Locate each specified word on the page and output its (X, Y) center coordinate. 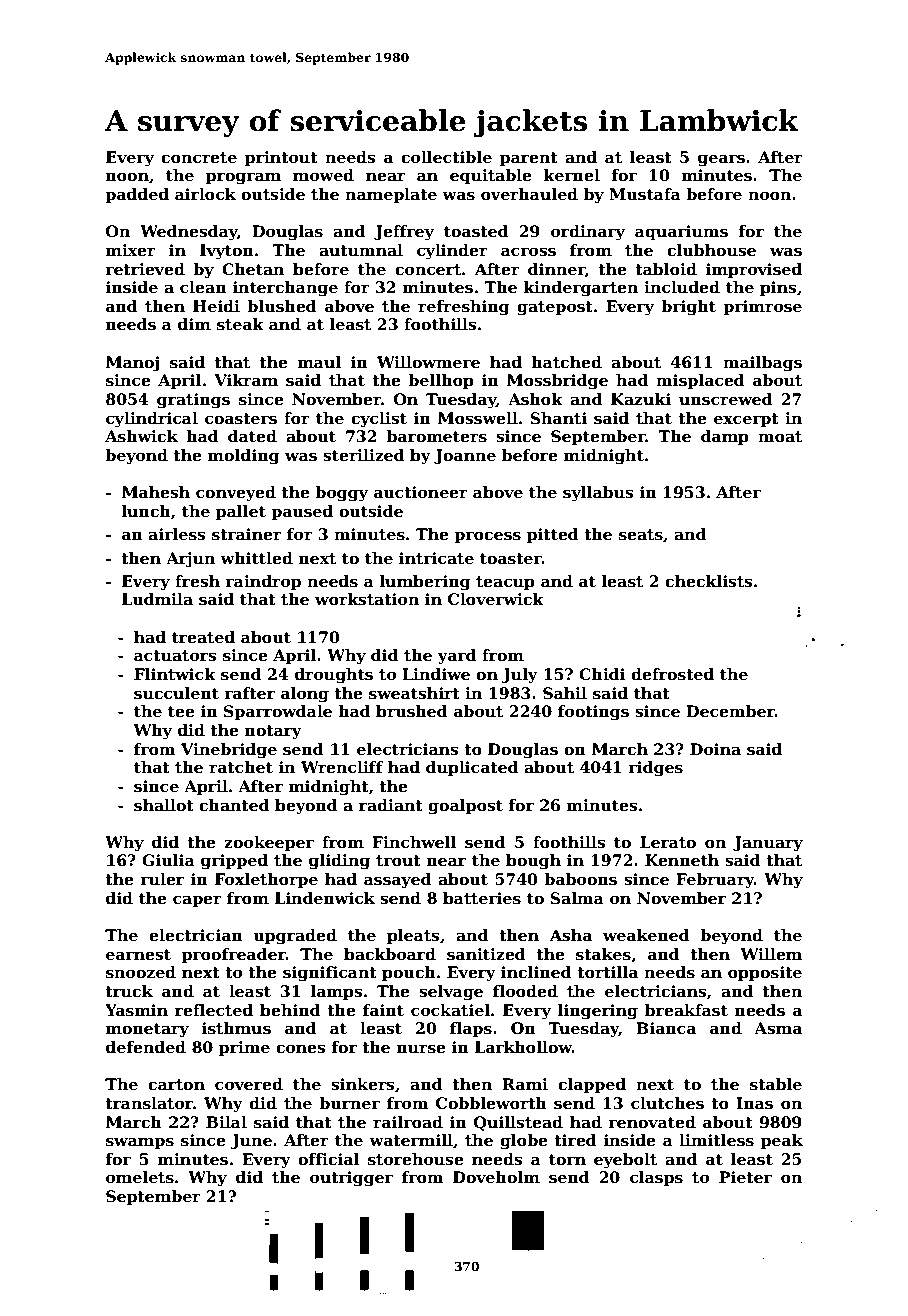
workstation (367, 599)
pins (778, 288)
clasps (656, 1178)
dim (194, 324)
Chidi (602, 674)
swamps (140, 1143)
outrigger (351, 1179)
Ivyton (227, 252)
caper (197, 901)
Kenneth (682, 860)
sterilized (364, 455)
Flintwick (175, 674)
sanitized (486, 954)
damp (725, 437)
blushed (282, 306)
